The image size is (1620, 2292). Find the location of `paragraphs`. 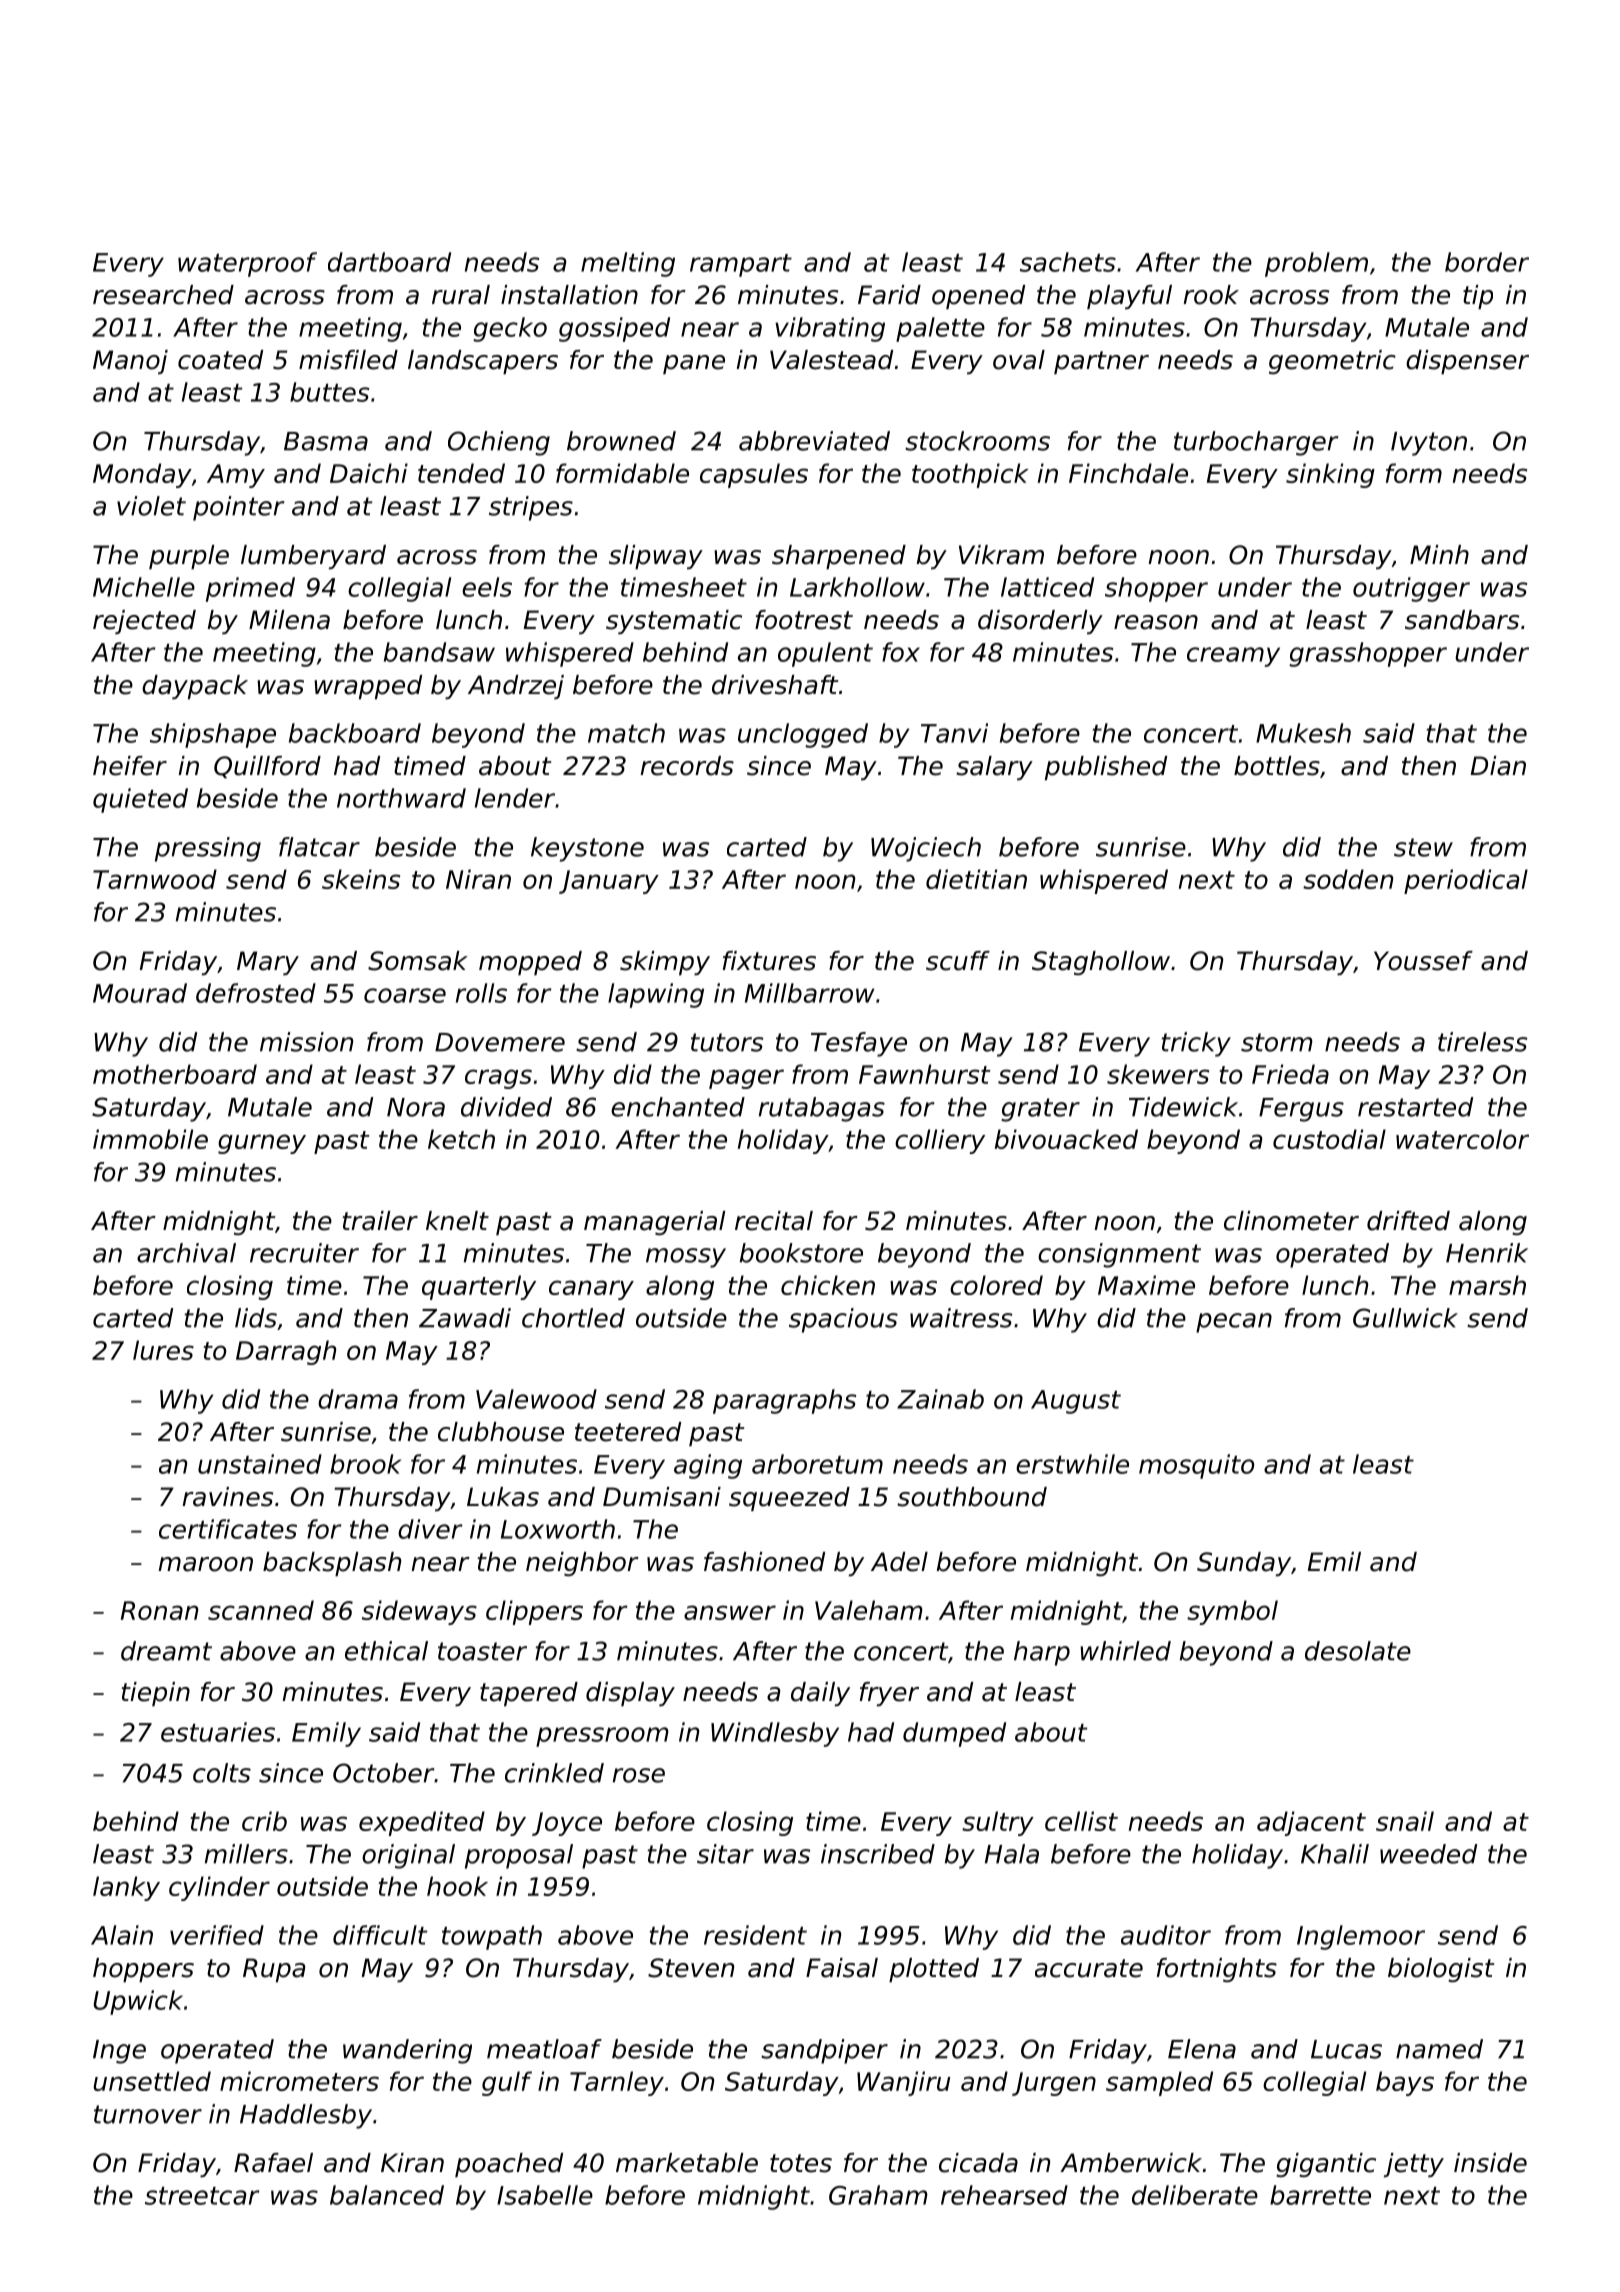

paragraphs is located at coordinates (784, 1401).
